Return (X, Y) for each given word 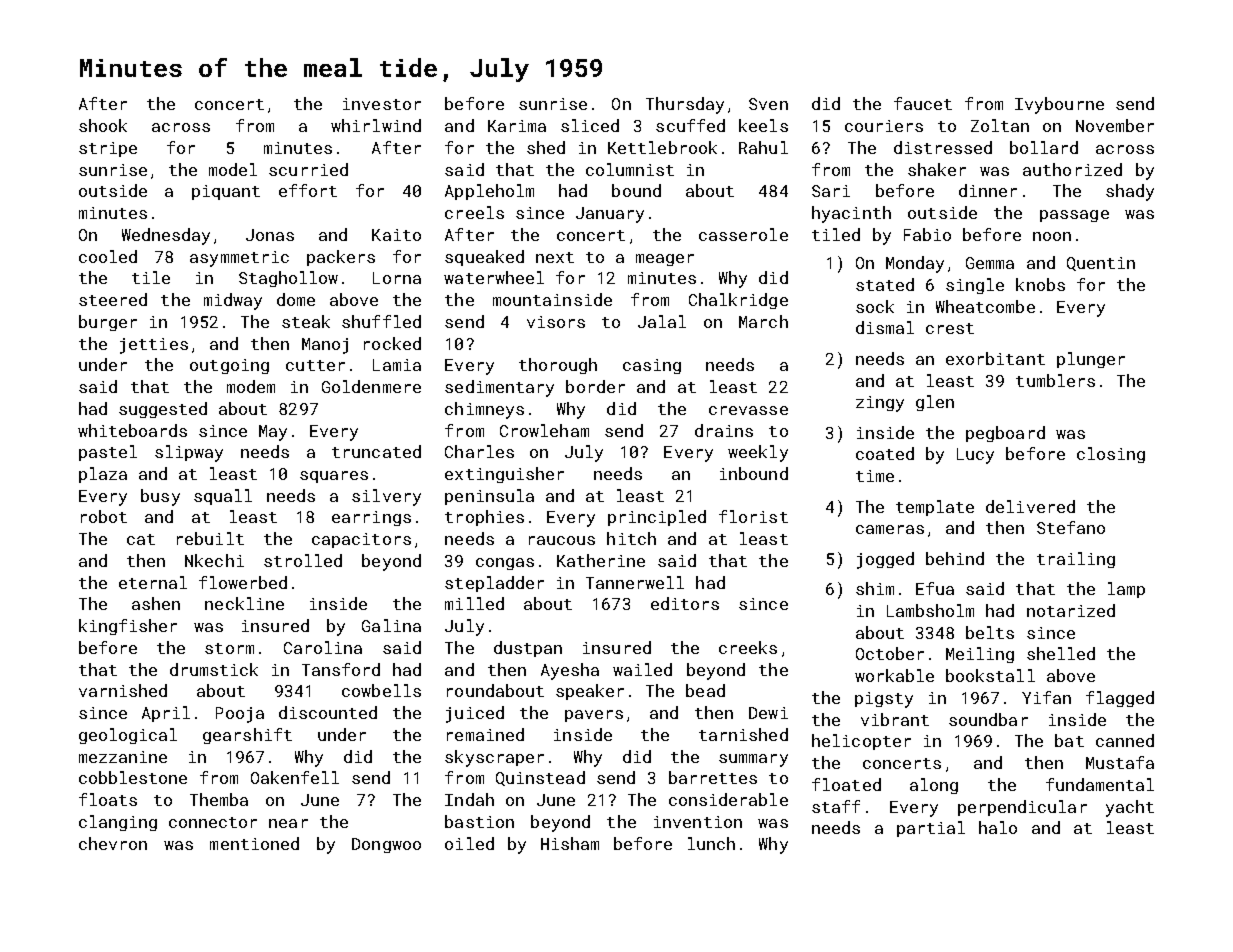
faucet (923, 103)
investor (382, 104)
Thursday (685, 105)
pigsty (884, 700)
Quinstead (540, 778)
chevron (113, 843)
